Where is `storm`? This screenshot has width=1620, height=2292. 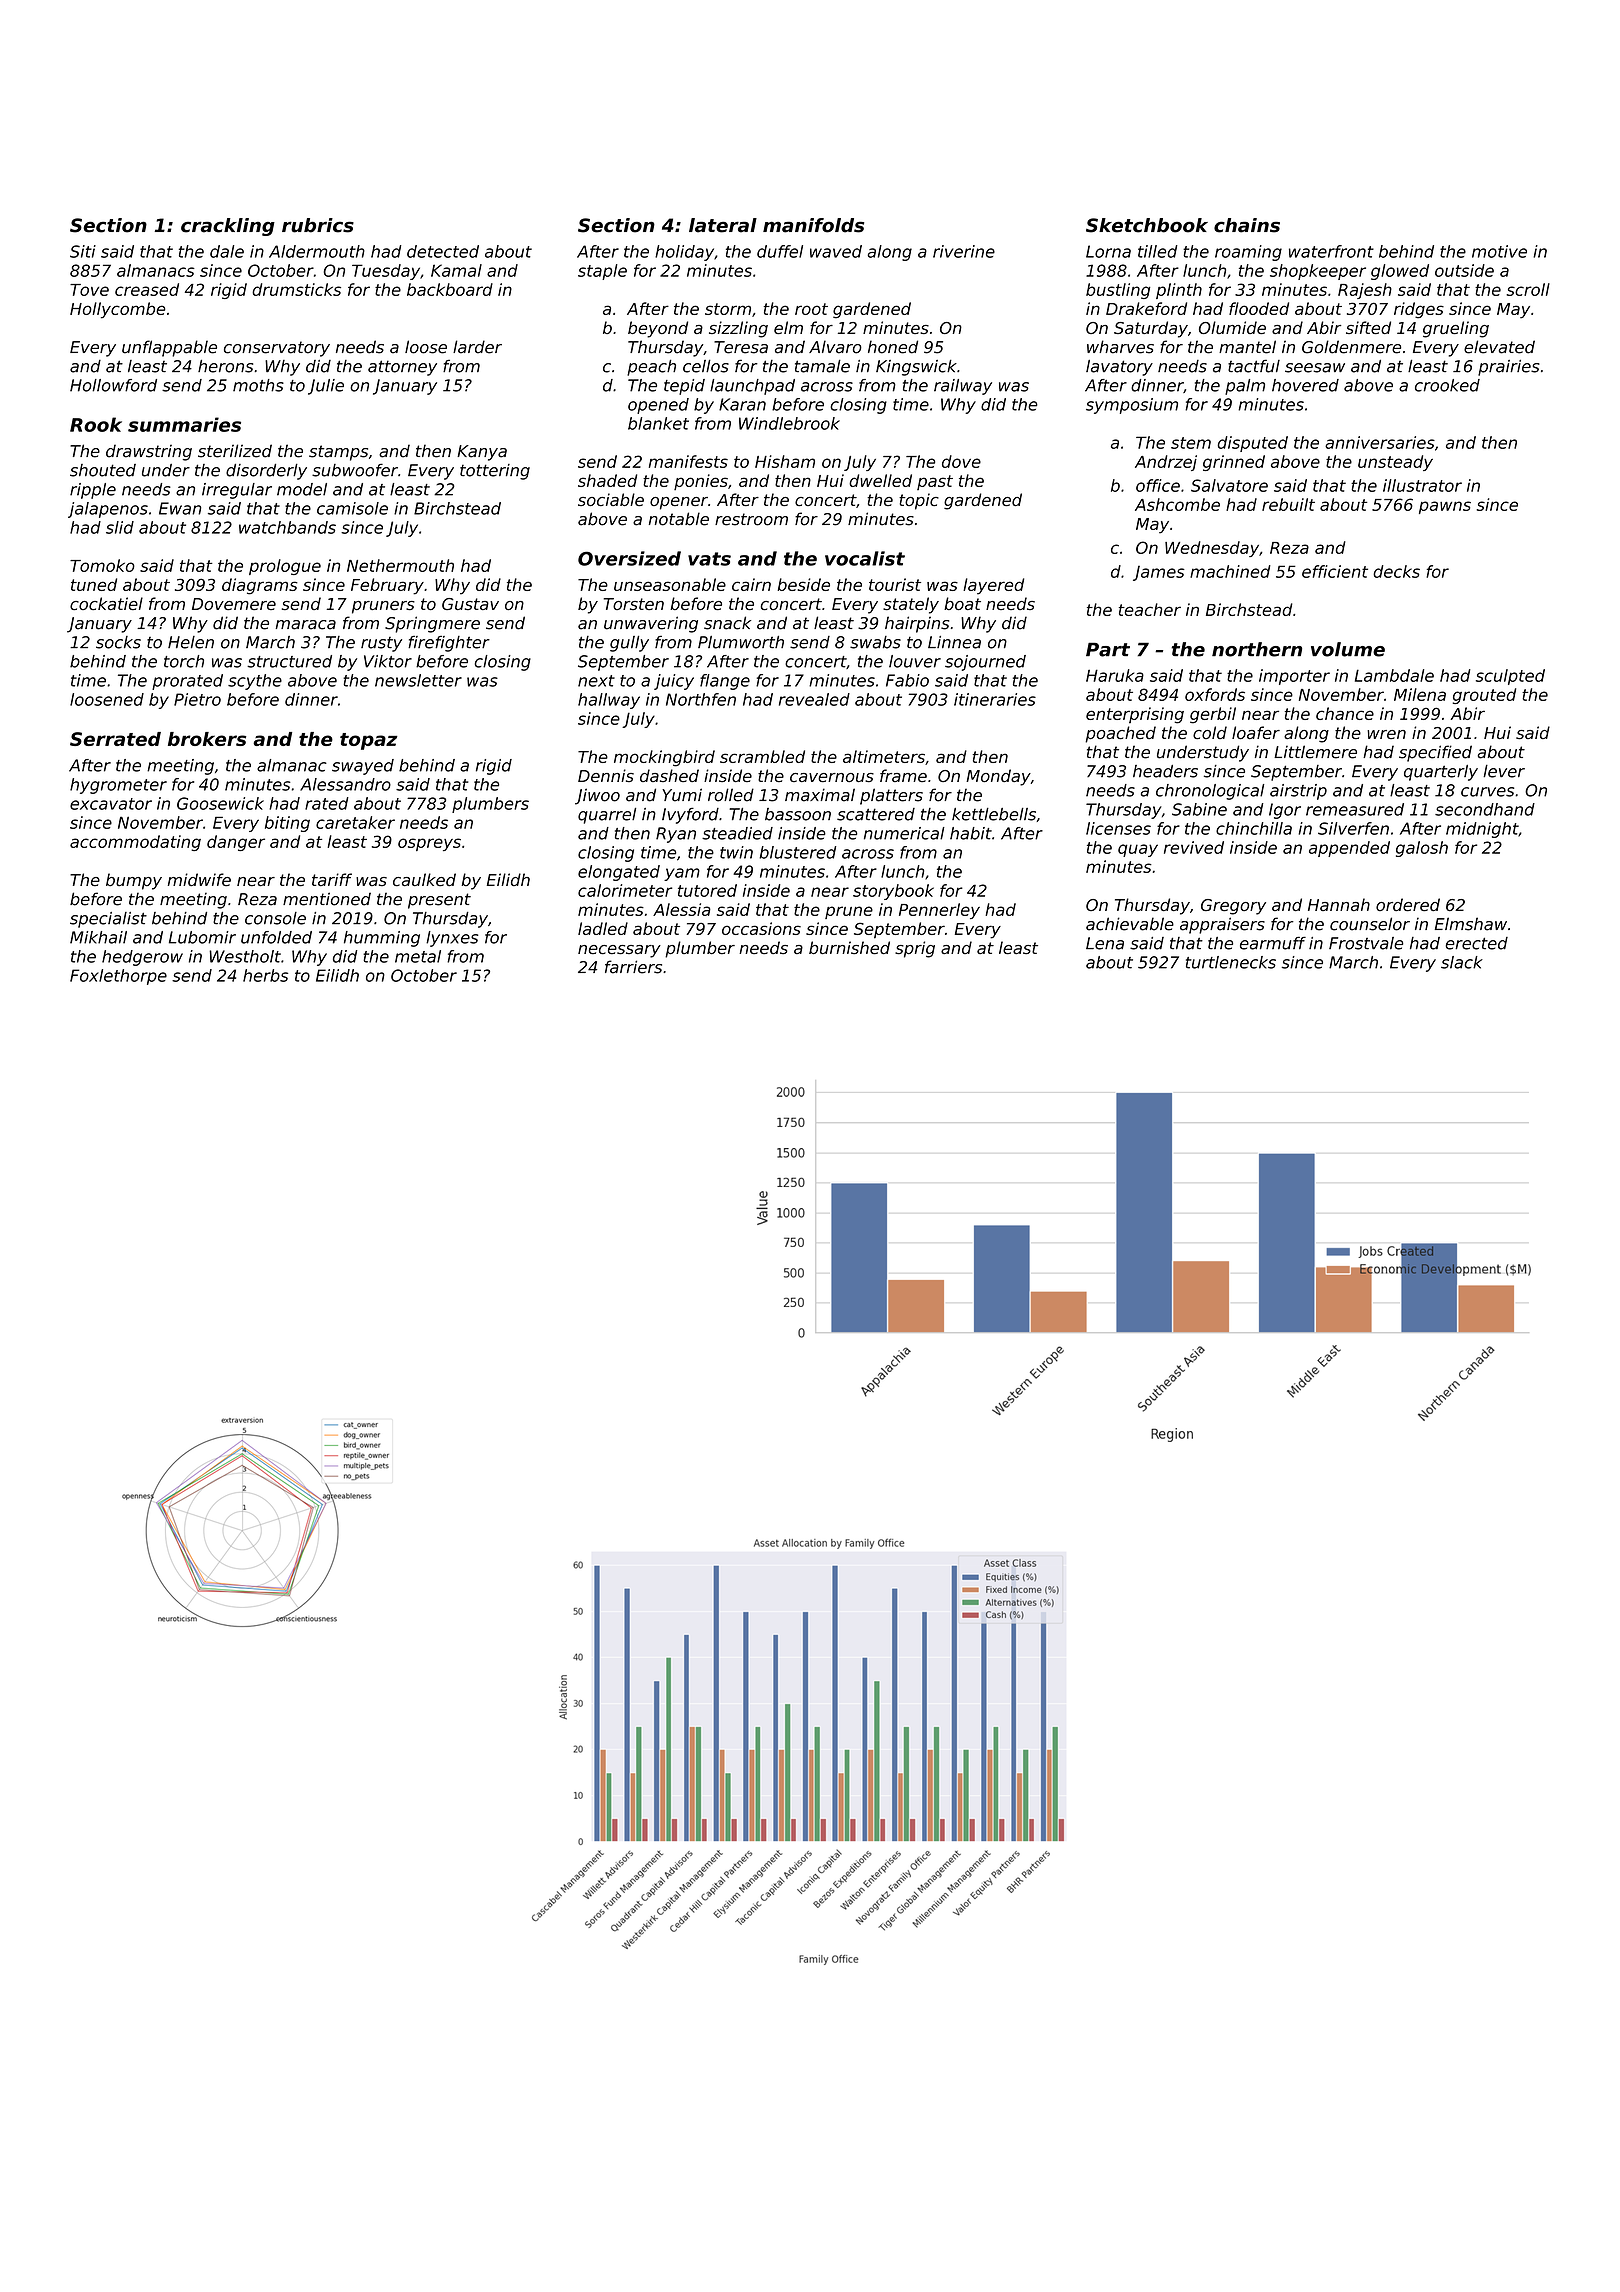
storm is located at coordinates (728, 309).
